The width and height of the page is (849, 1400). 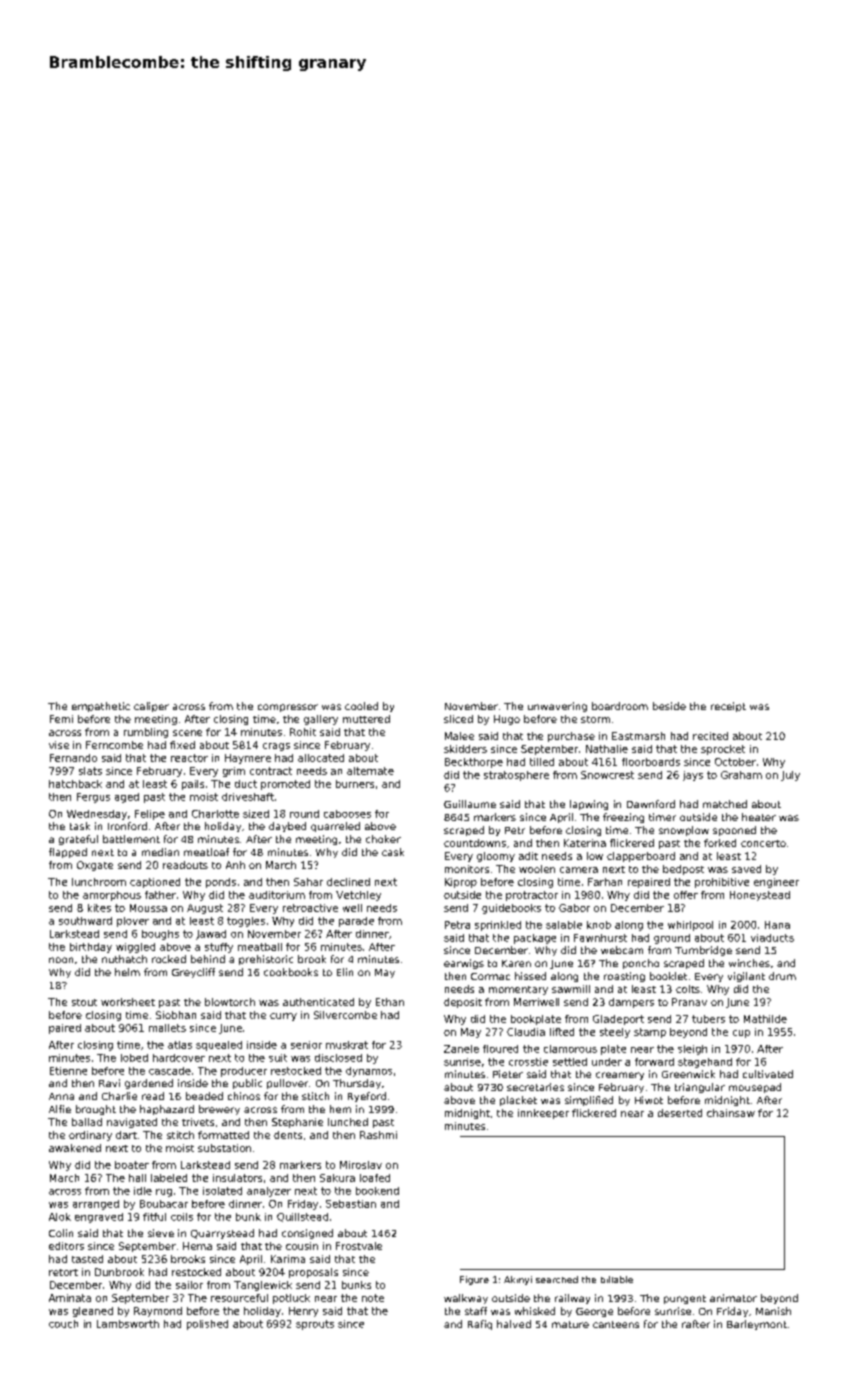 What do you see at coordinates (620, 706) in the page?
I see `boardroom` at bounding box center [620, 706].
